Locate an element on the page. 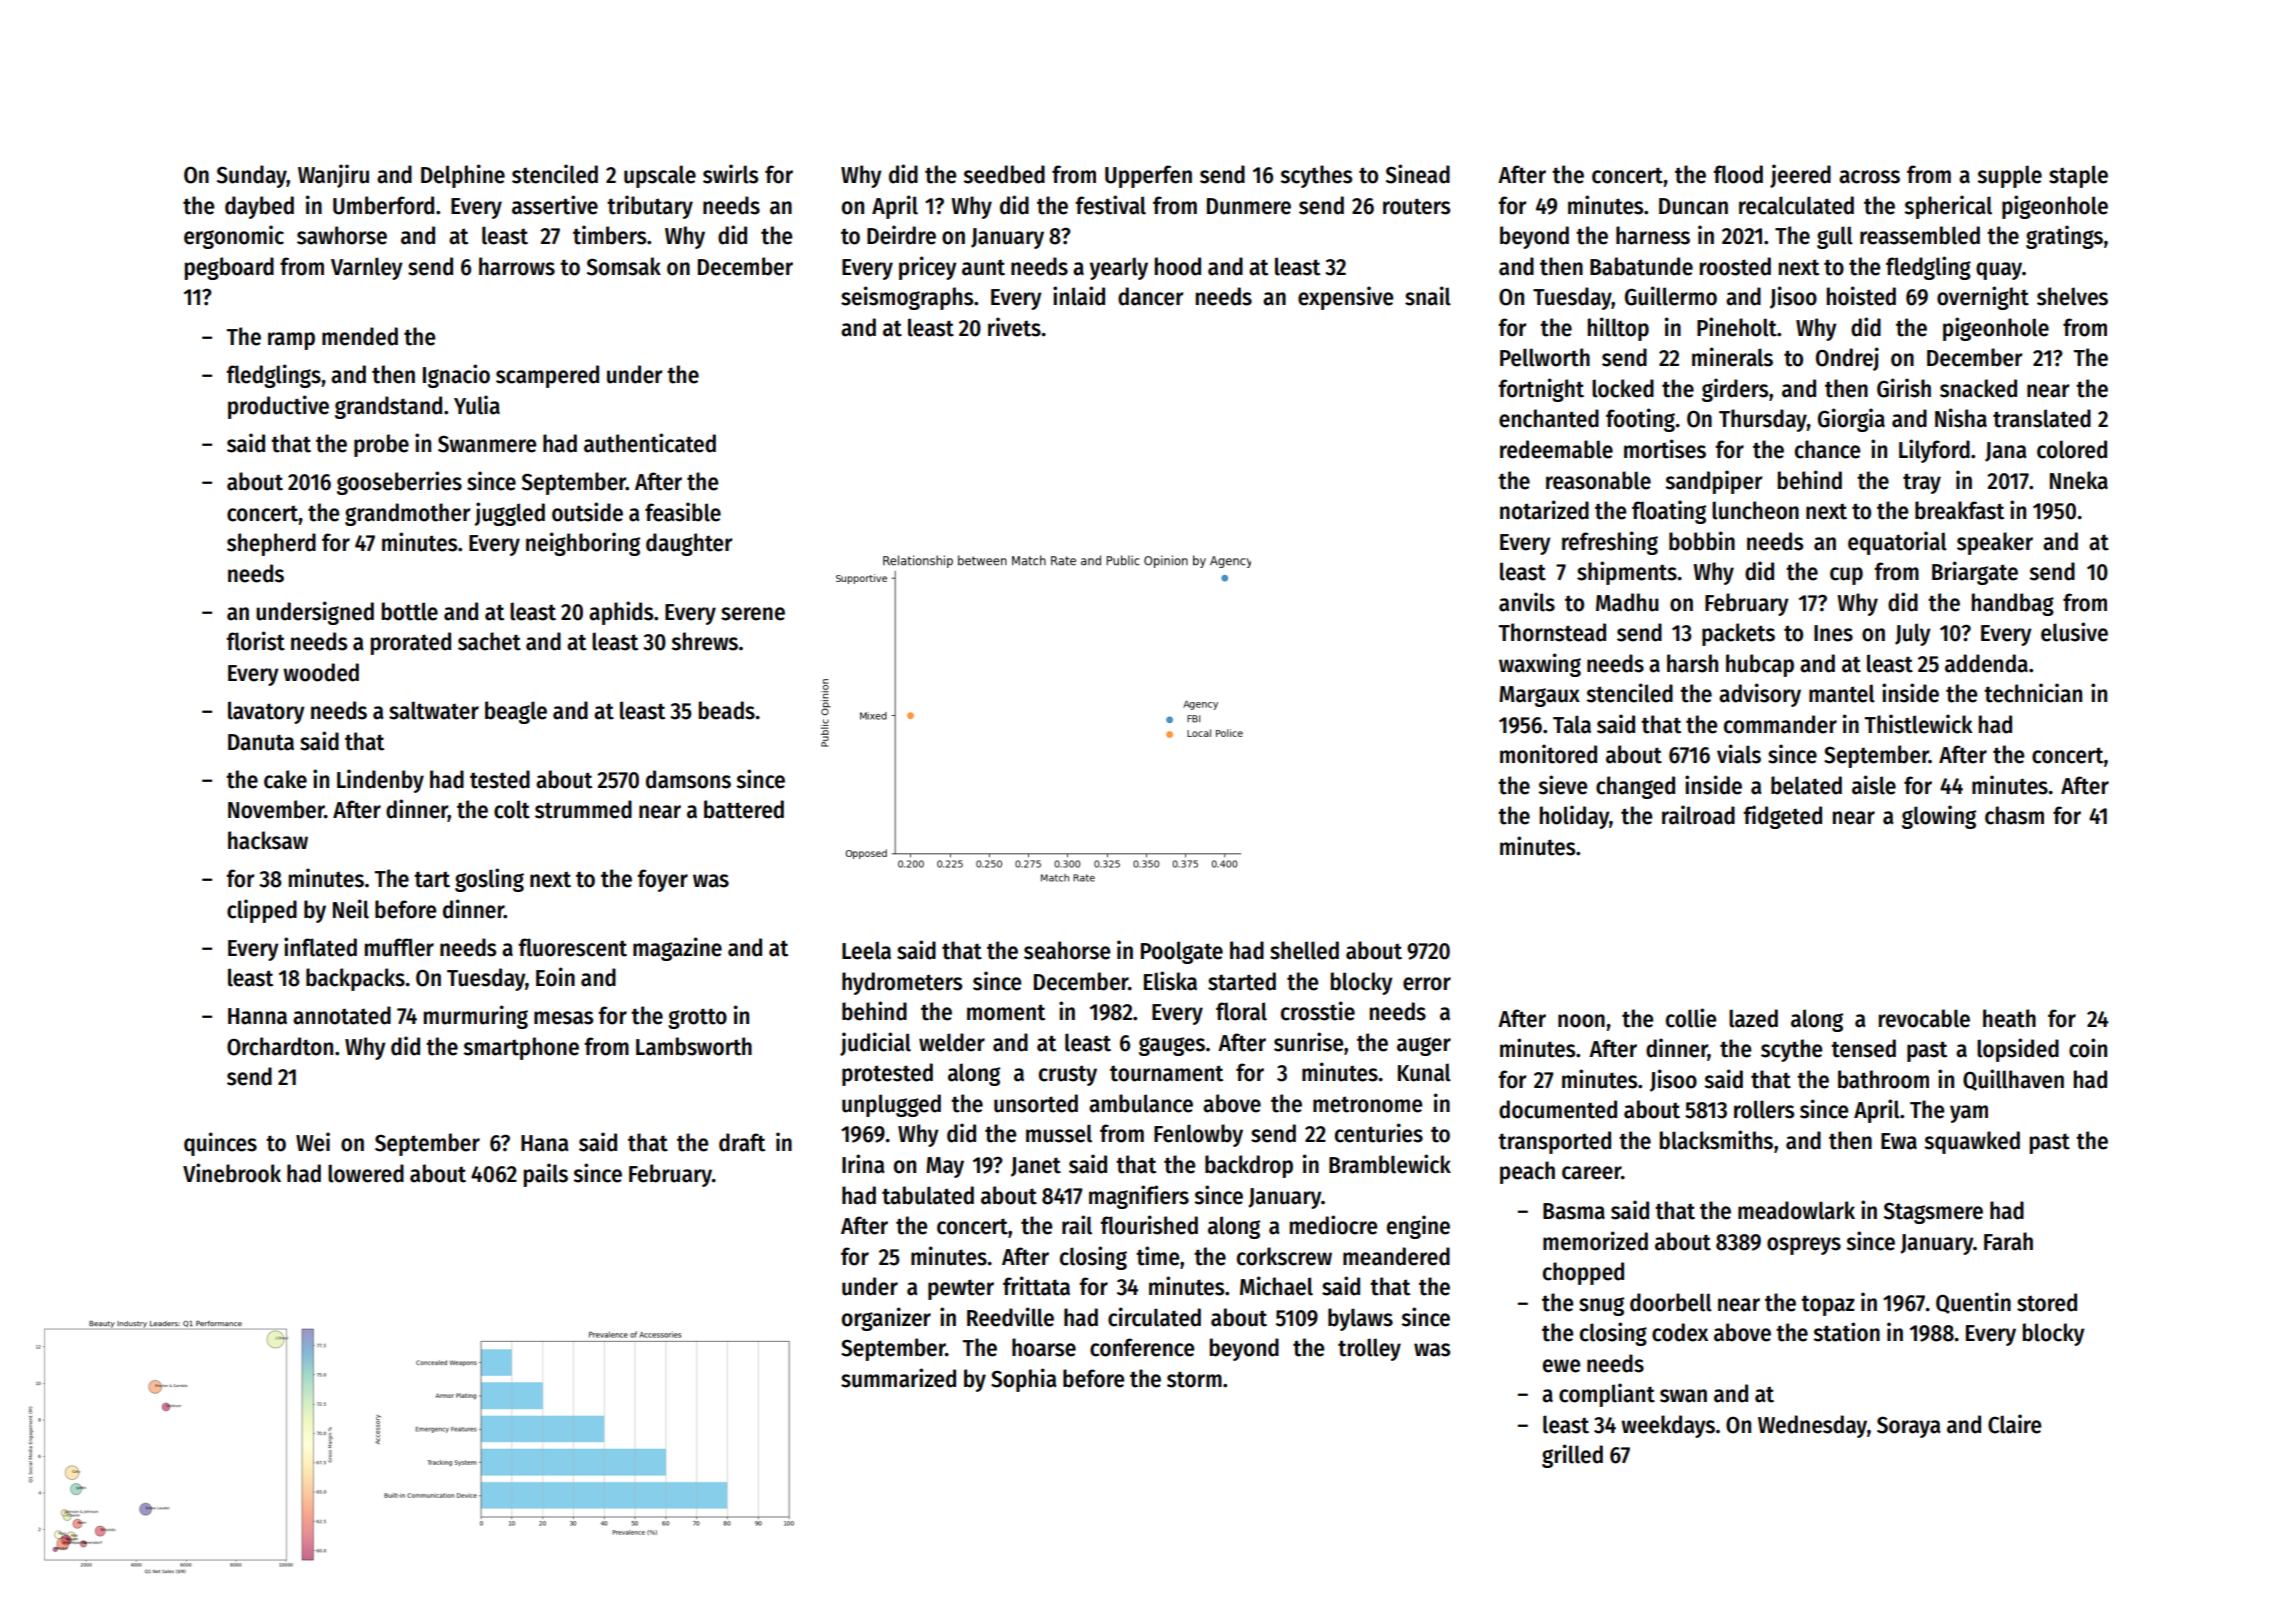  ramp is located at coordinates (291, 341).
